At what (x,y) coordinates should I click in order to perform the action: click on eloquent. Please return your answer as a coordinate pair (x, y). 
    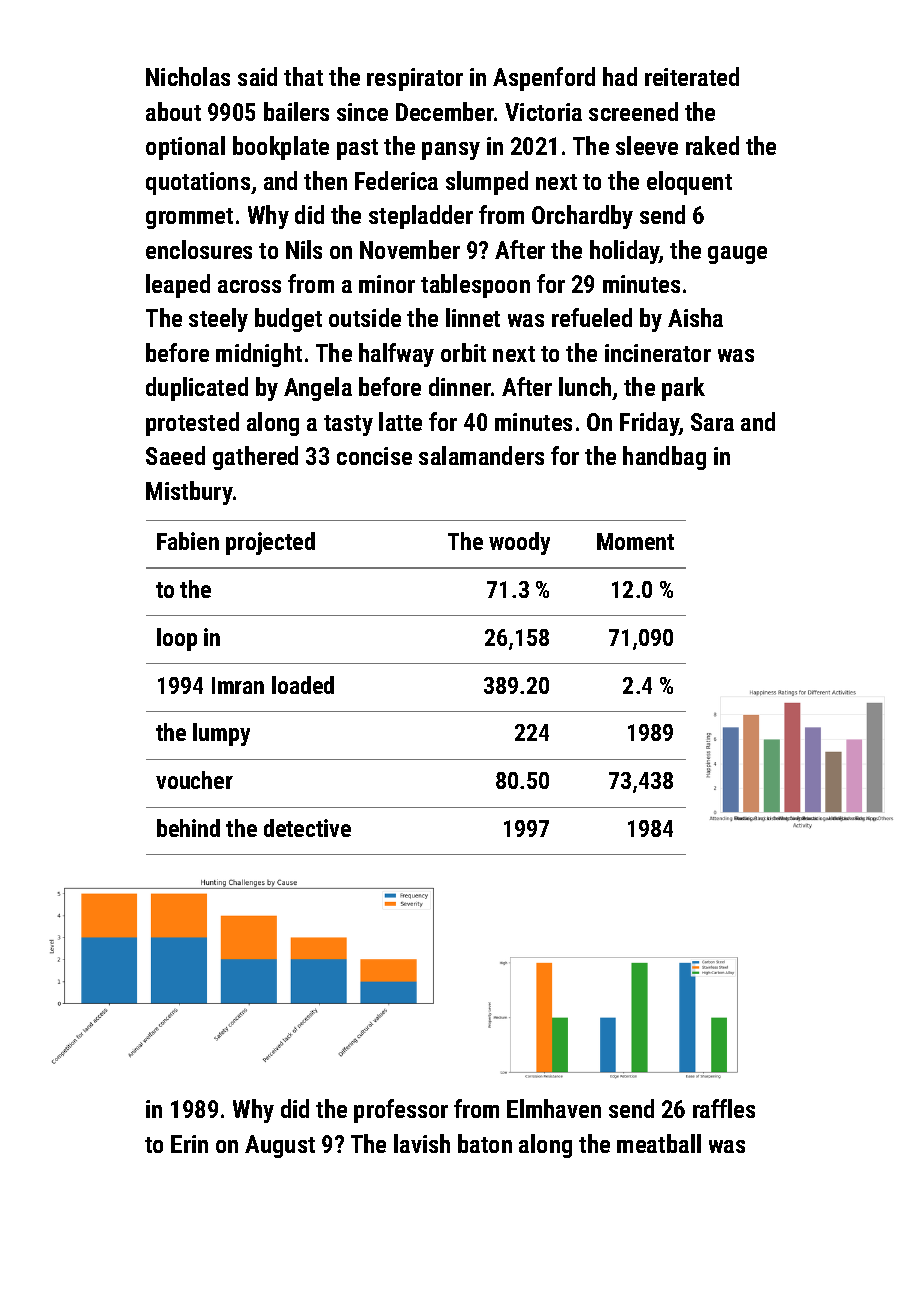
    Looking at the image, I should click on (689, 183).
